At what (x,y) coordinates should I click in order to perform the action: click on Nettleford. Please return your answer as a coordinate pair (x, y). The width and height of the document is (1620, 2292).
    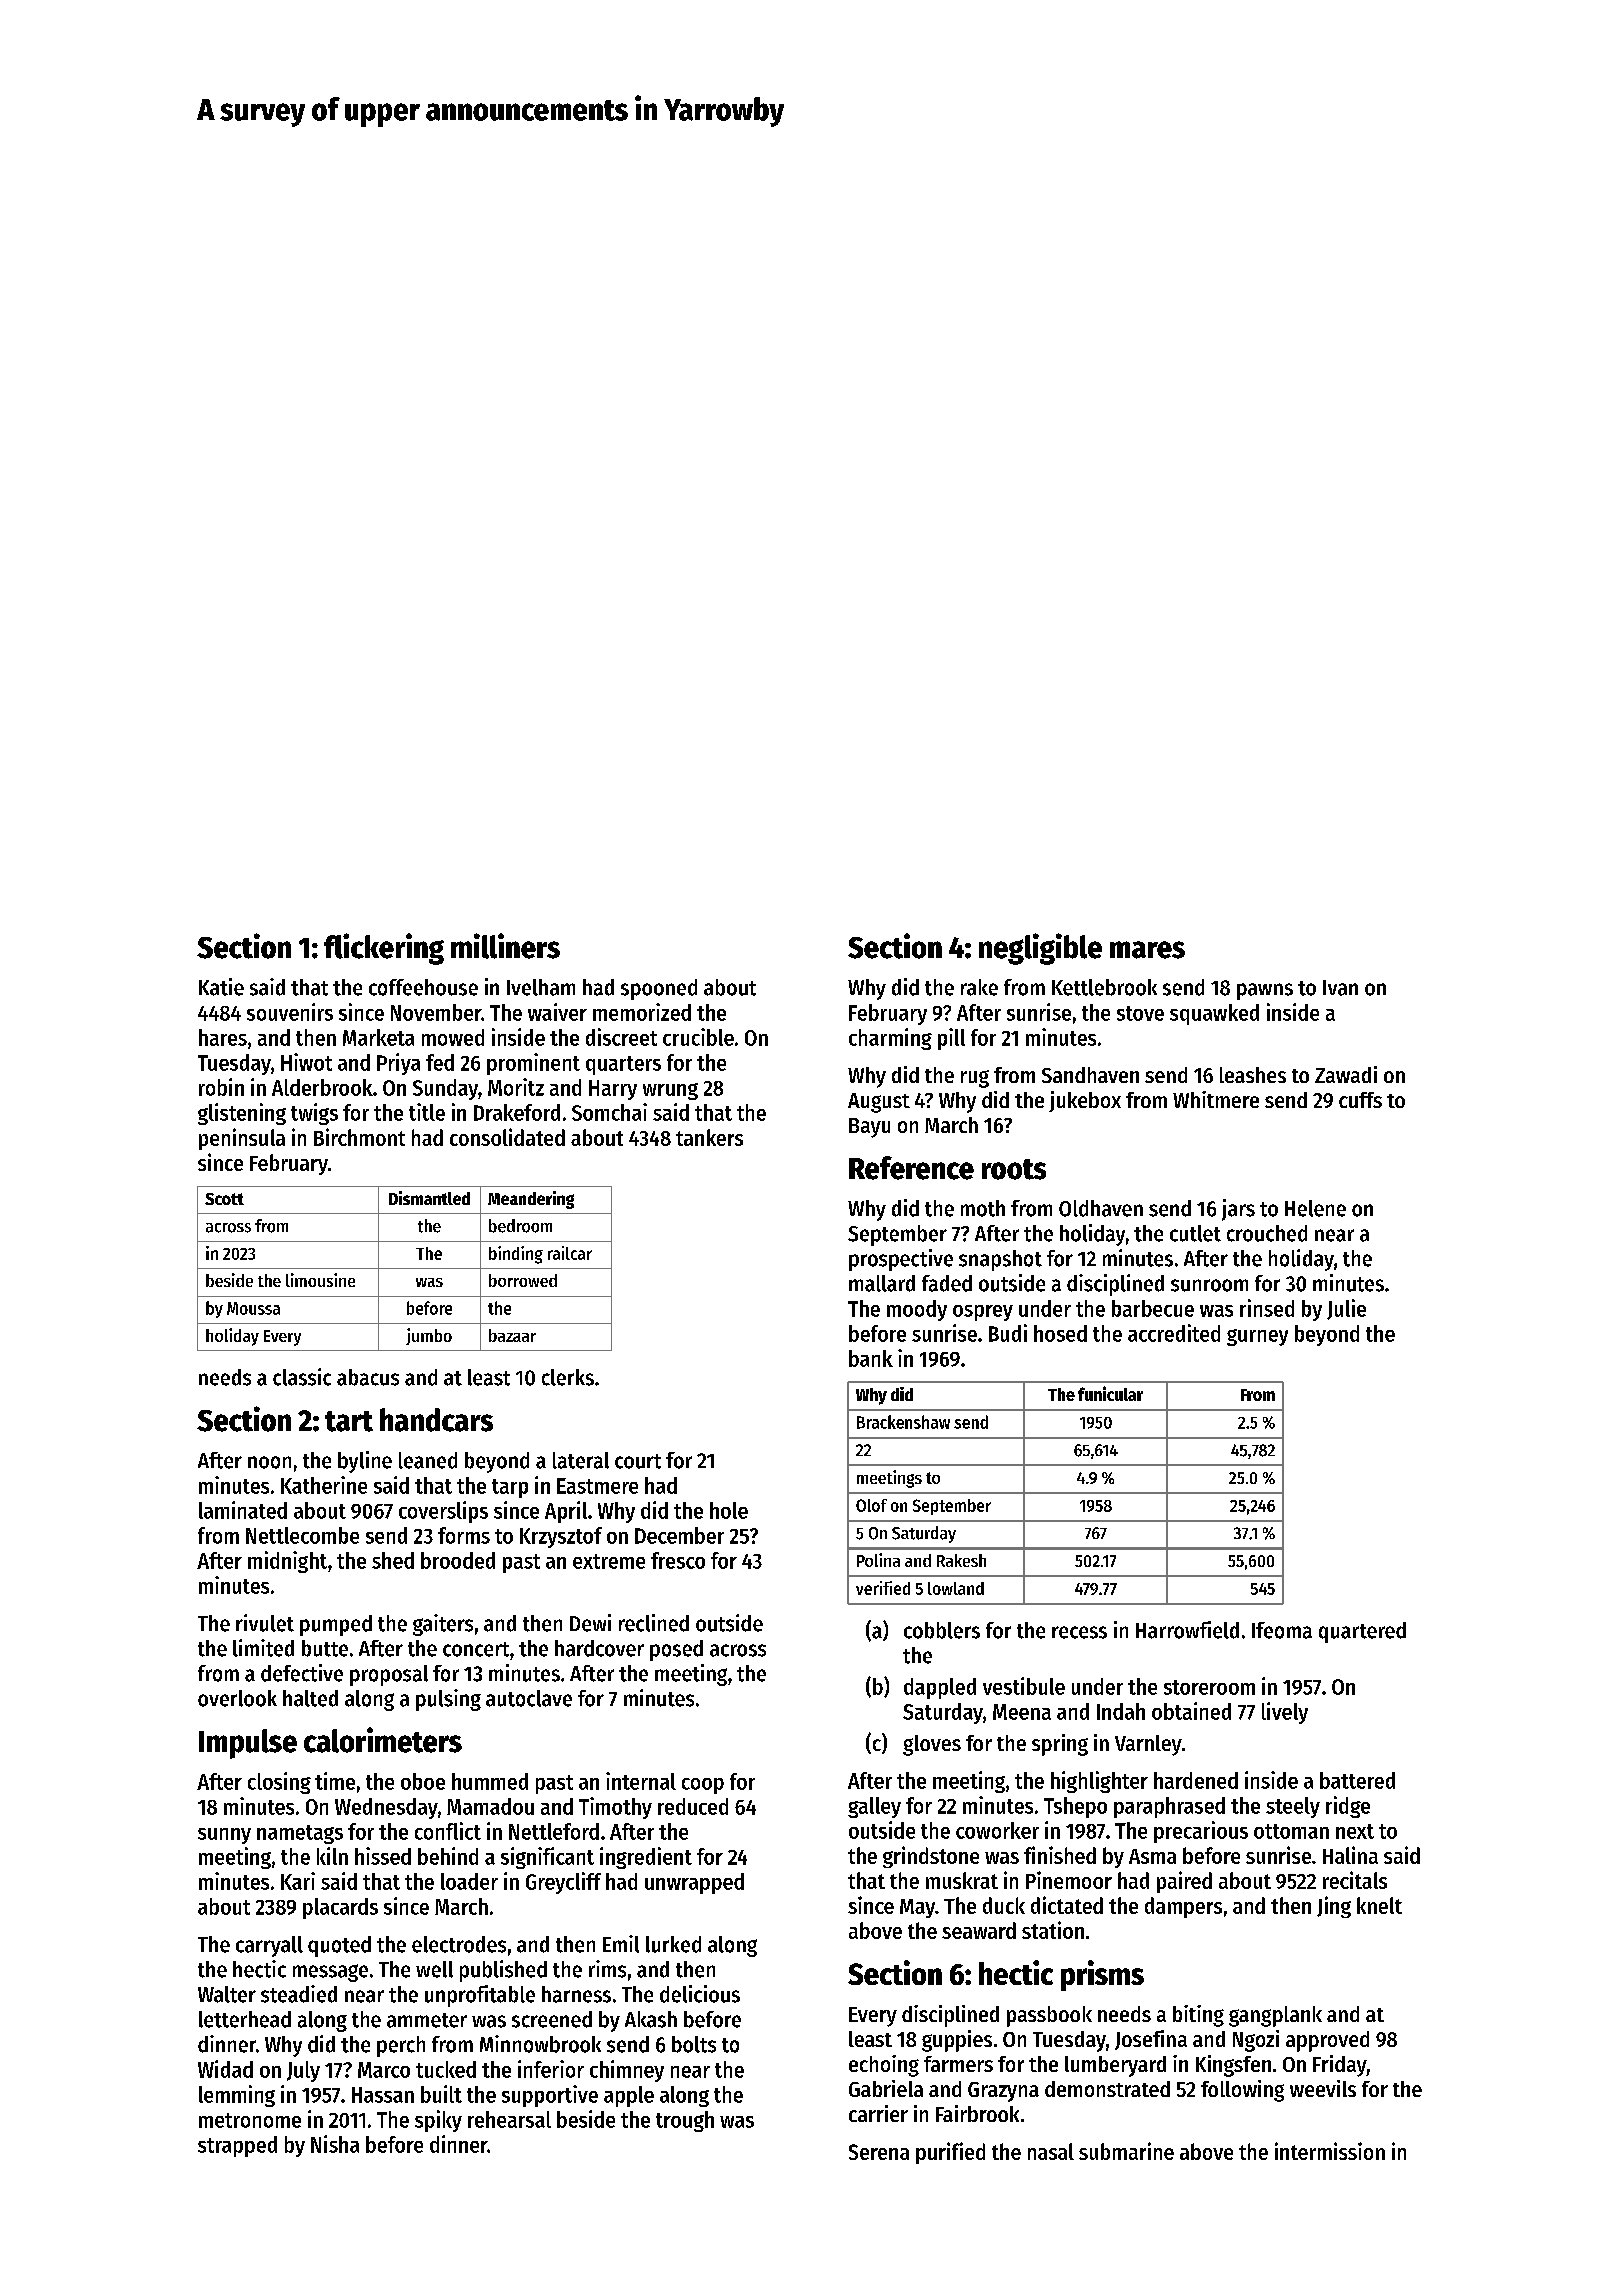
    Looking at the image, I should click on (554, 1831).
